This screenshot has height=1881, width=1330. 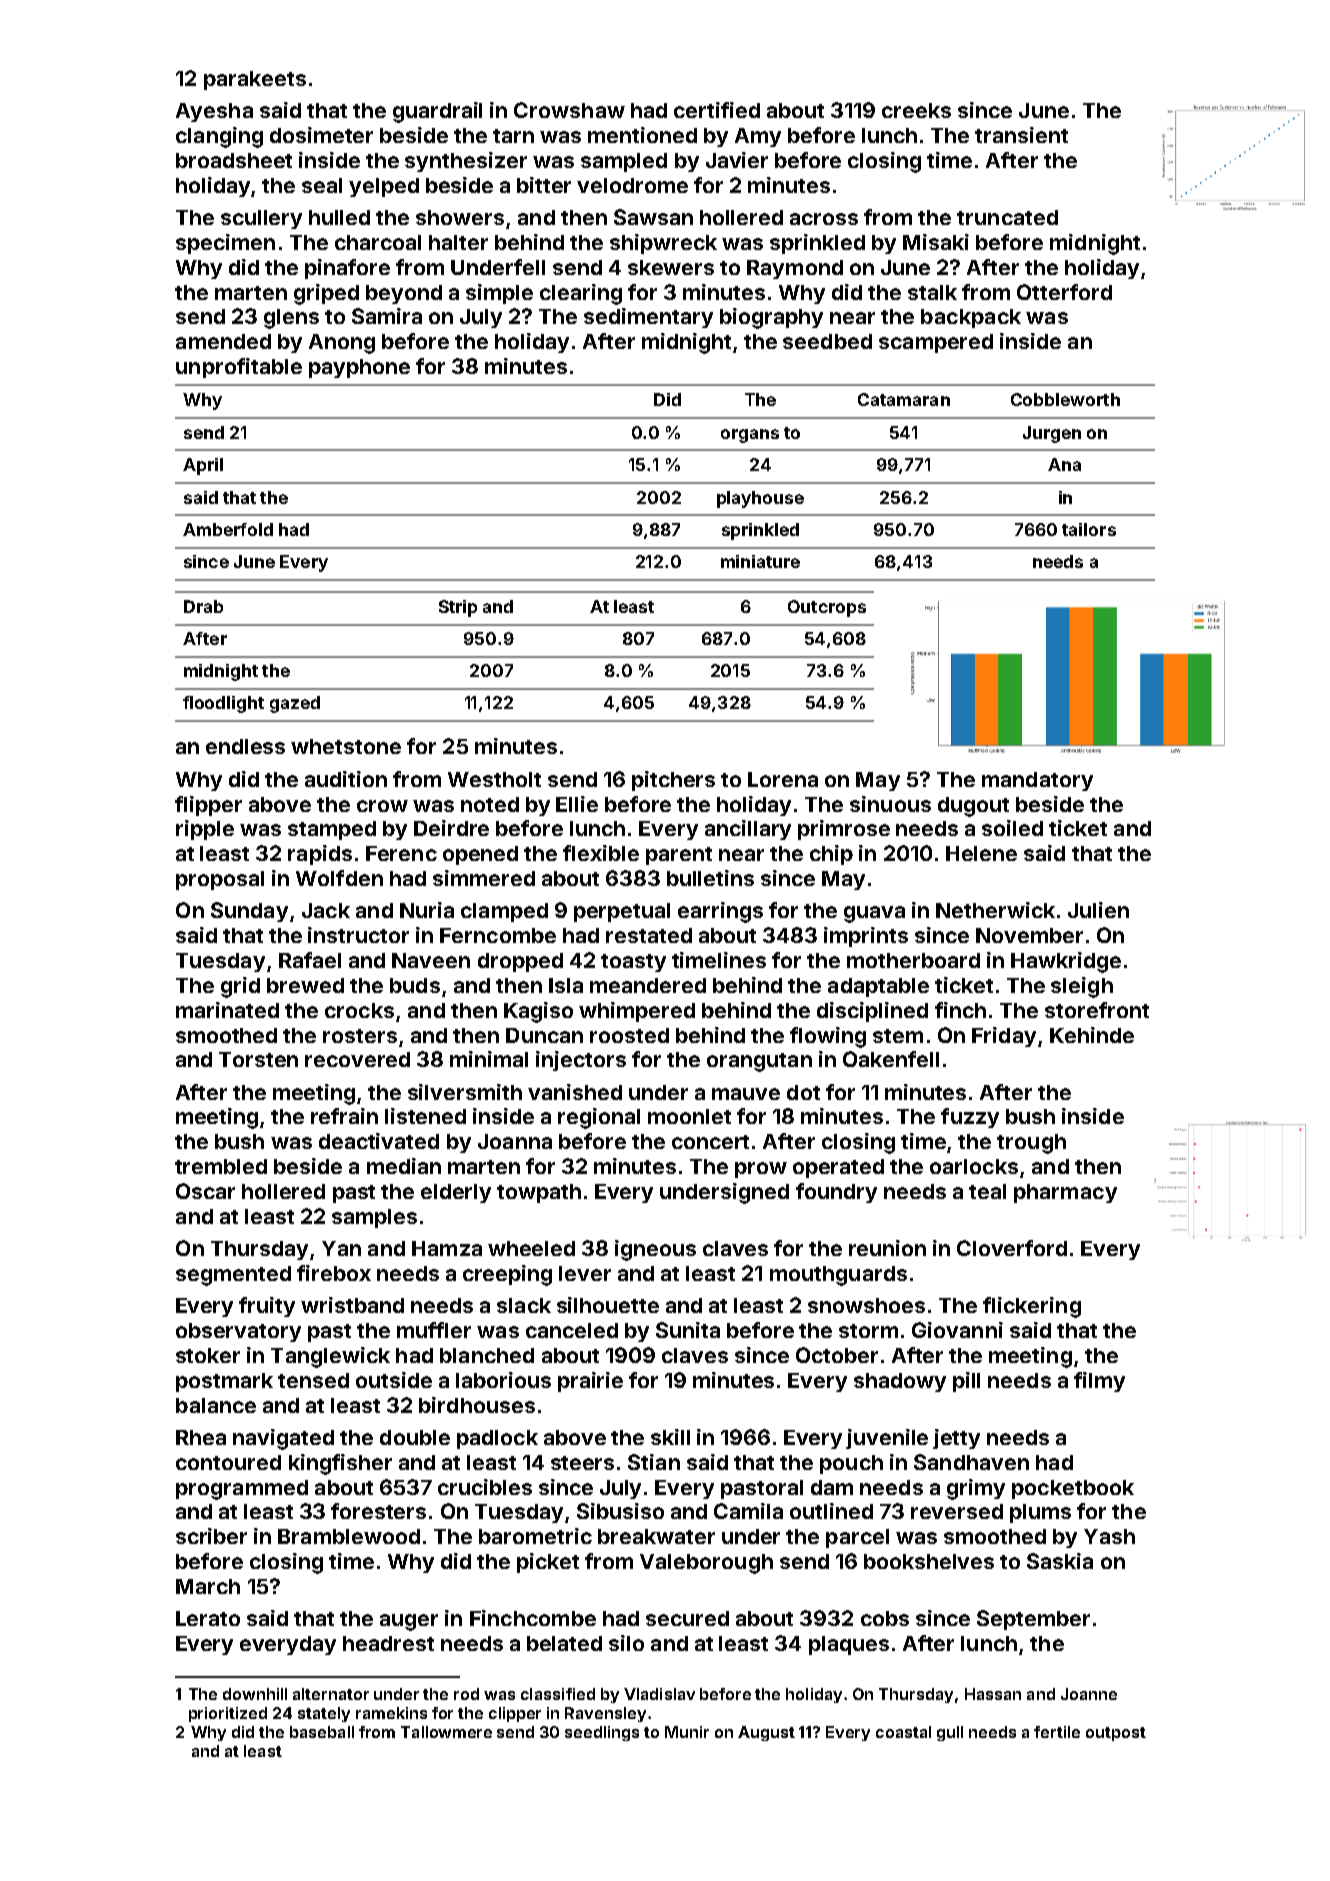 What do you see at coordinates (234, 160) in the screenshot?
I see `broadsheet` at bounding box center [234, 160].
